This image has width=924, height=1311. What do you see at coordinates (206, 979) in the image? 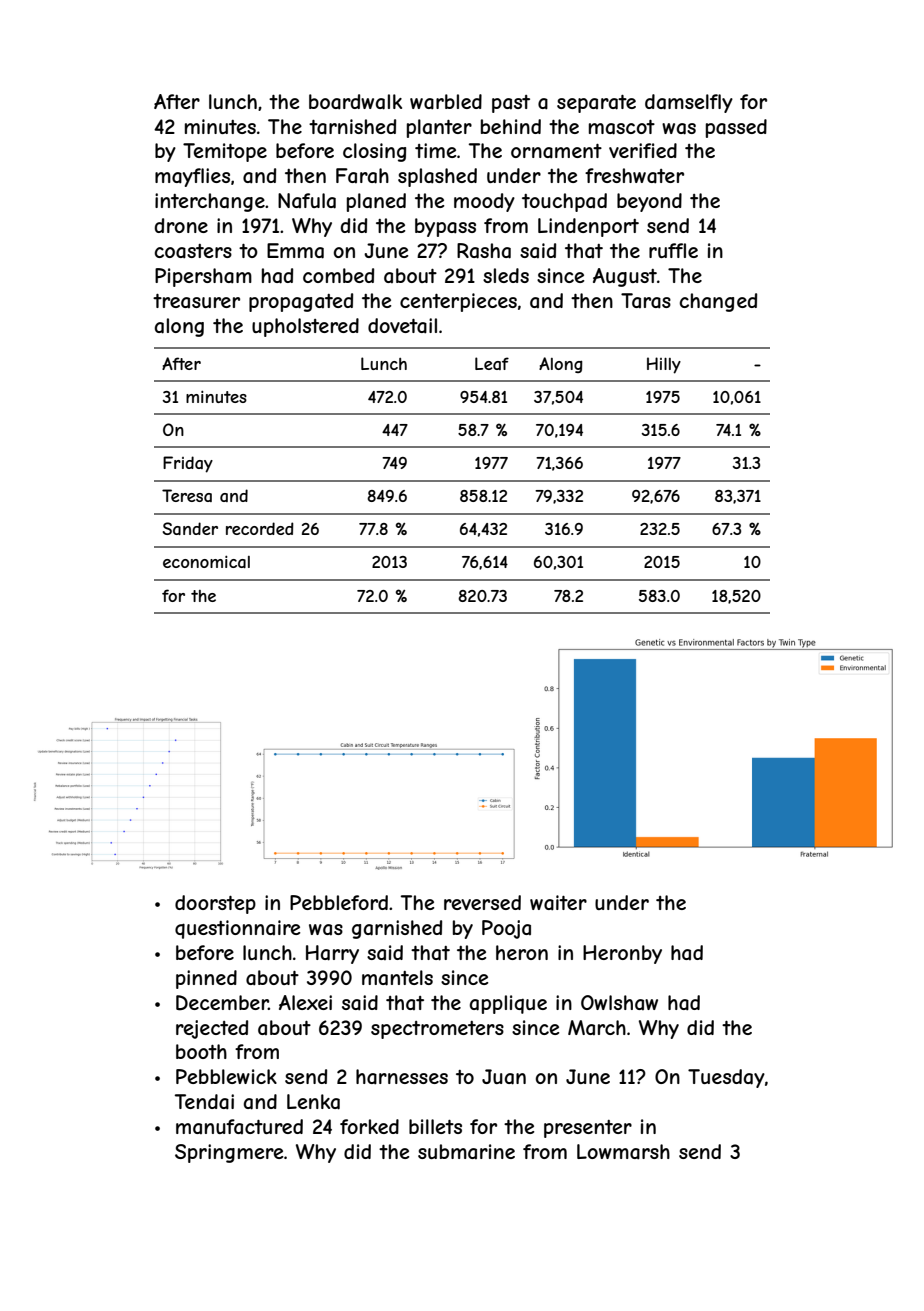
I see `pinned` at bounding box center [206, 979].
